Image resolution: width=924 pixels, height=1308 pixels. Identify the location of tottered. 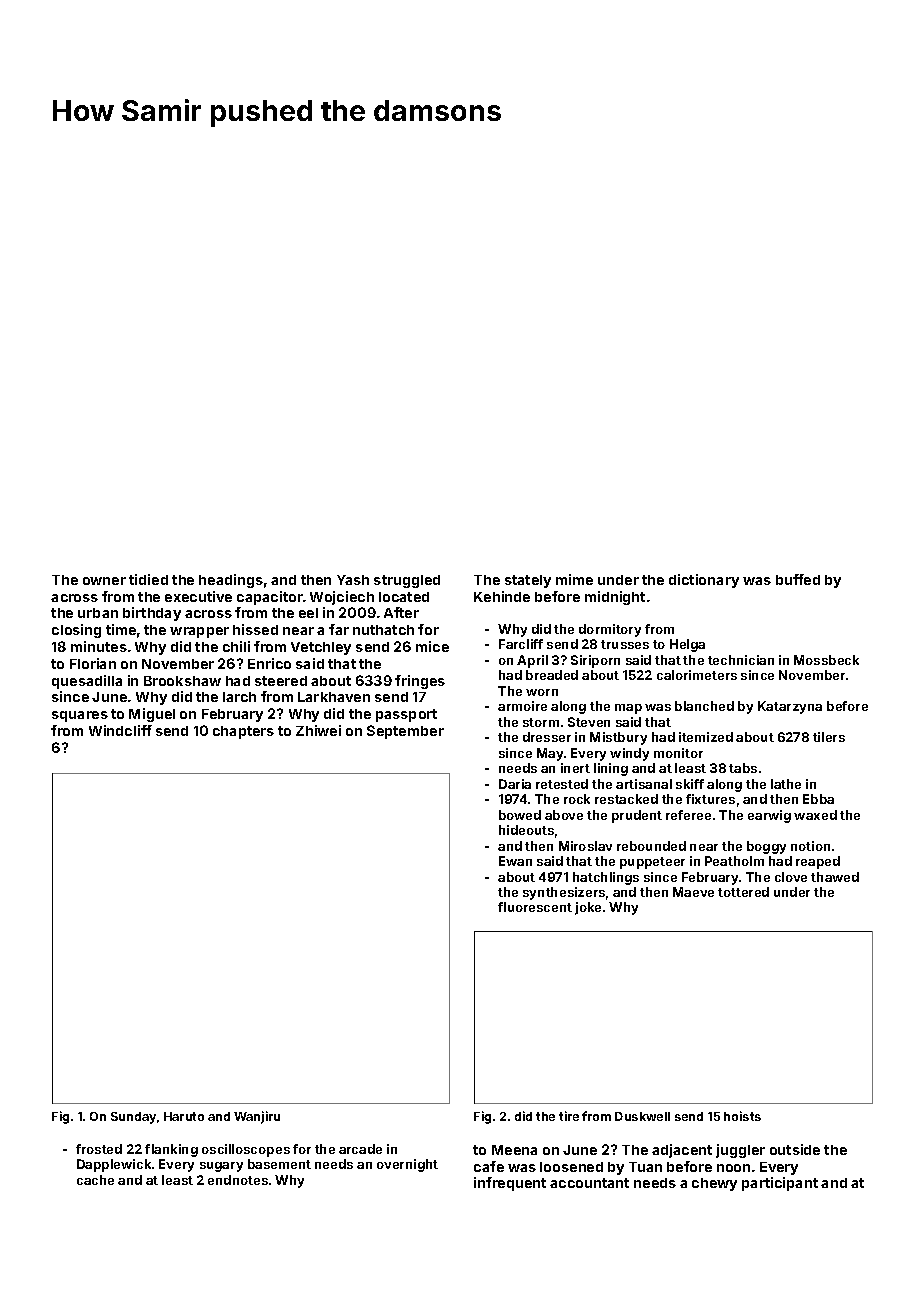
(743, 892).
